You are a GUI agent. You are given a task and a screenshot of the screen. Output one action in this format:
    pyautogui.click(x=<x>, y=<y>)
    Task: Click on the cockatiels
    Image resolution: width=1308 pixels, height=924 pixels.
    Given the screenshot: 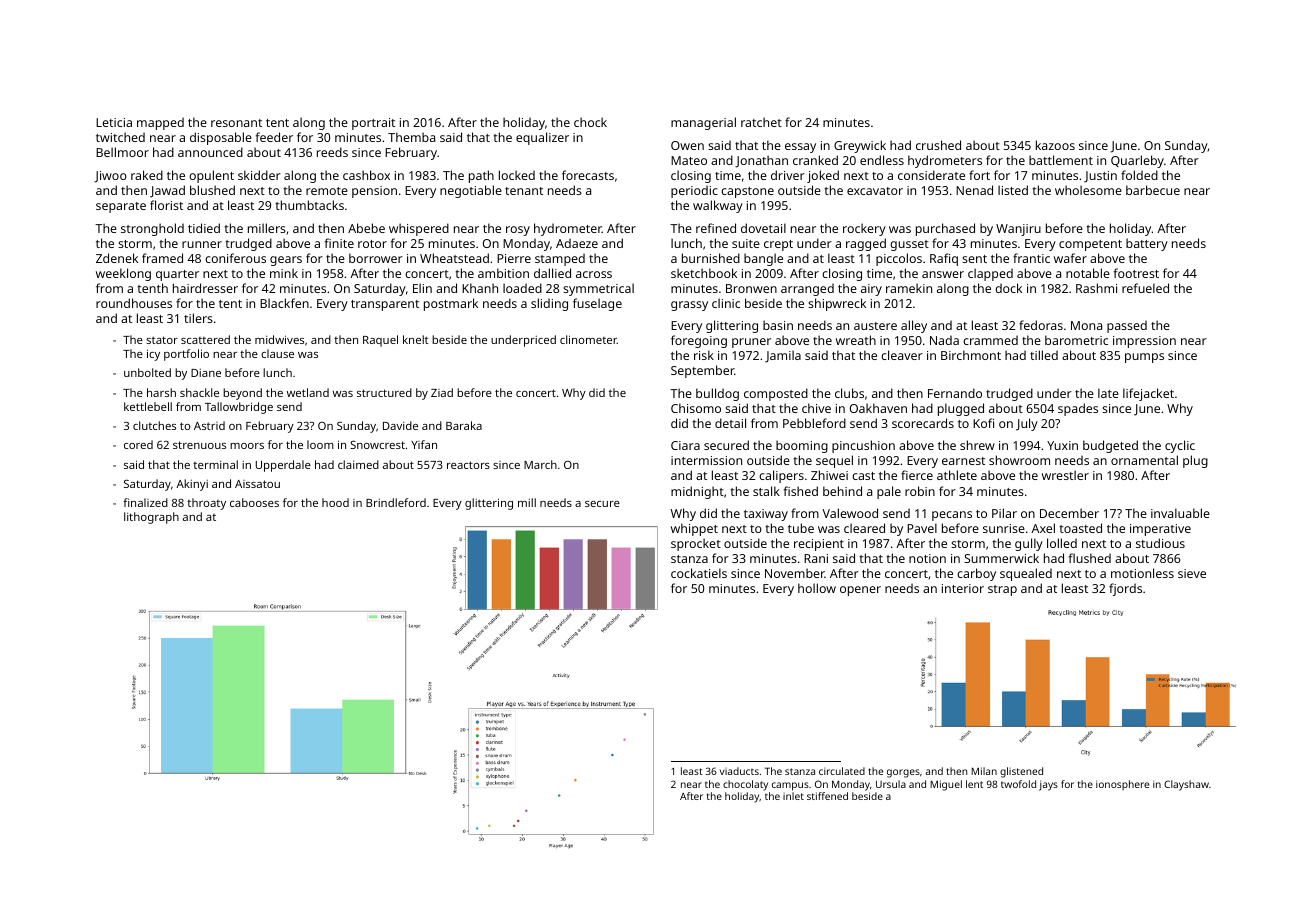 What is the action you would take?
    pyautogui.click(x=699, y=573)
